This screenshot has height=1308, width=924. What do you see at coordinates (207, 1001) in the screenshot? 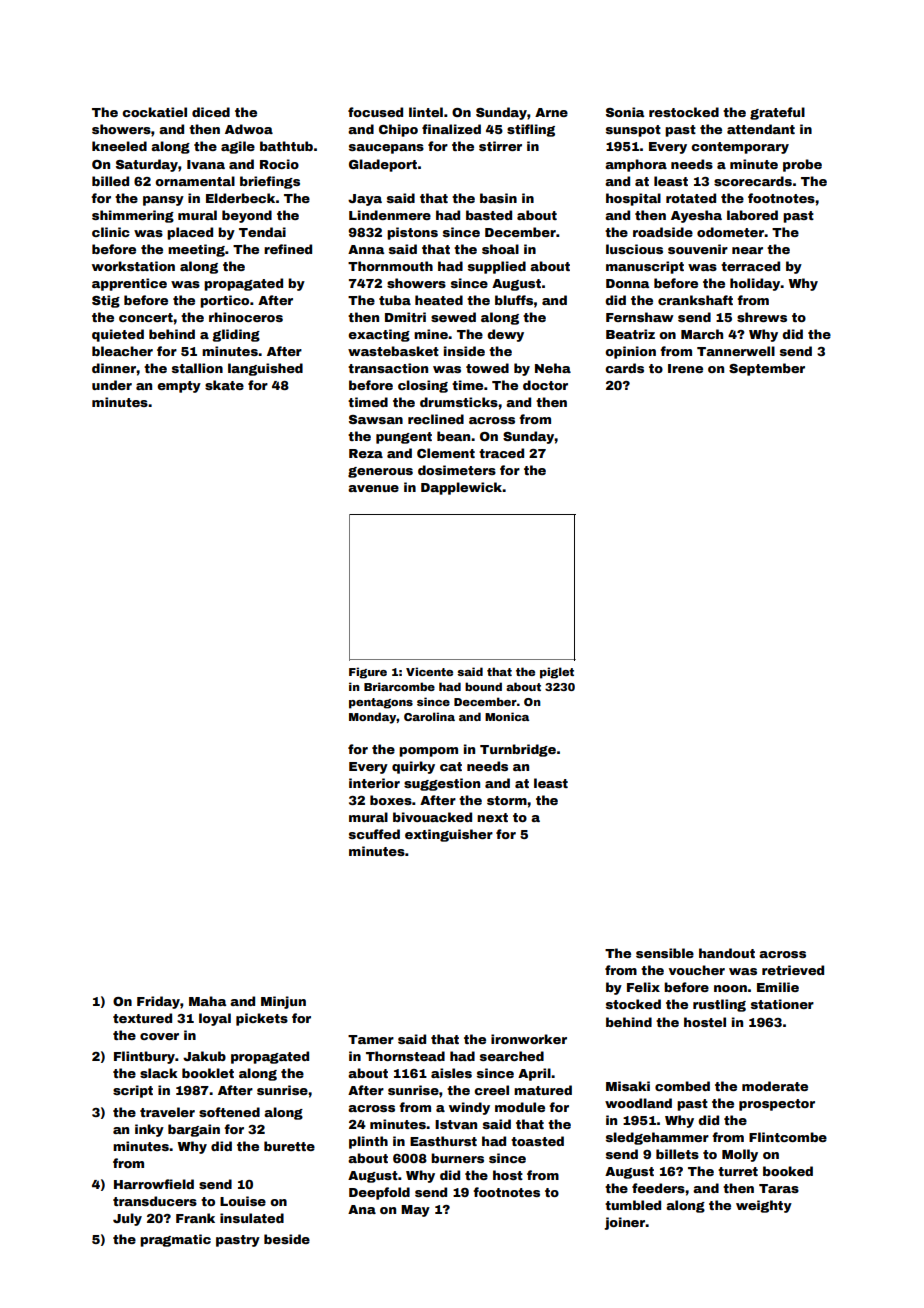
I see `Maha` at bounding box center [207, 1001].
